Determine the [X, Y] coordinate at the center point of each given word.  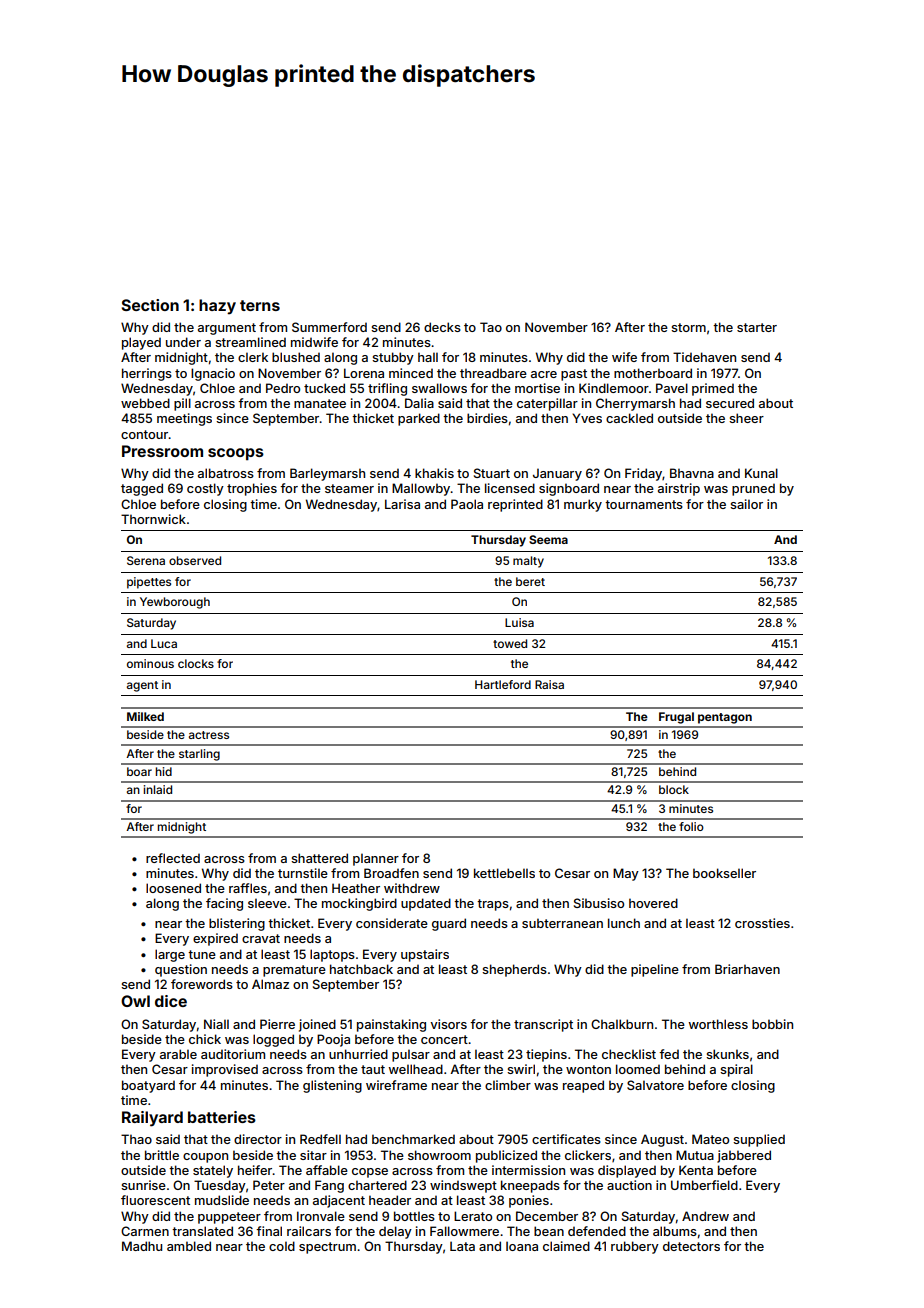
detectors [691, 1246]
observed [195, 560]
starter [757, 327]
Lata [462, 1246]
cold [282, 1246]
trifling [387, 389]
